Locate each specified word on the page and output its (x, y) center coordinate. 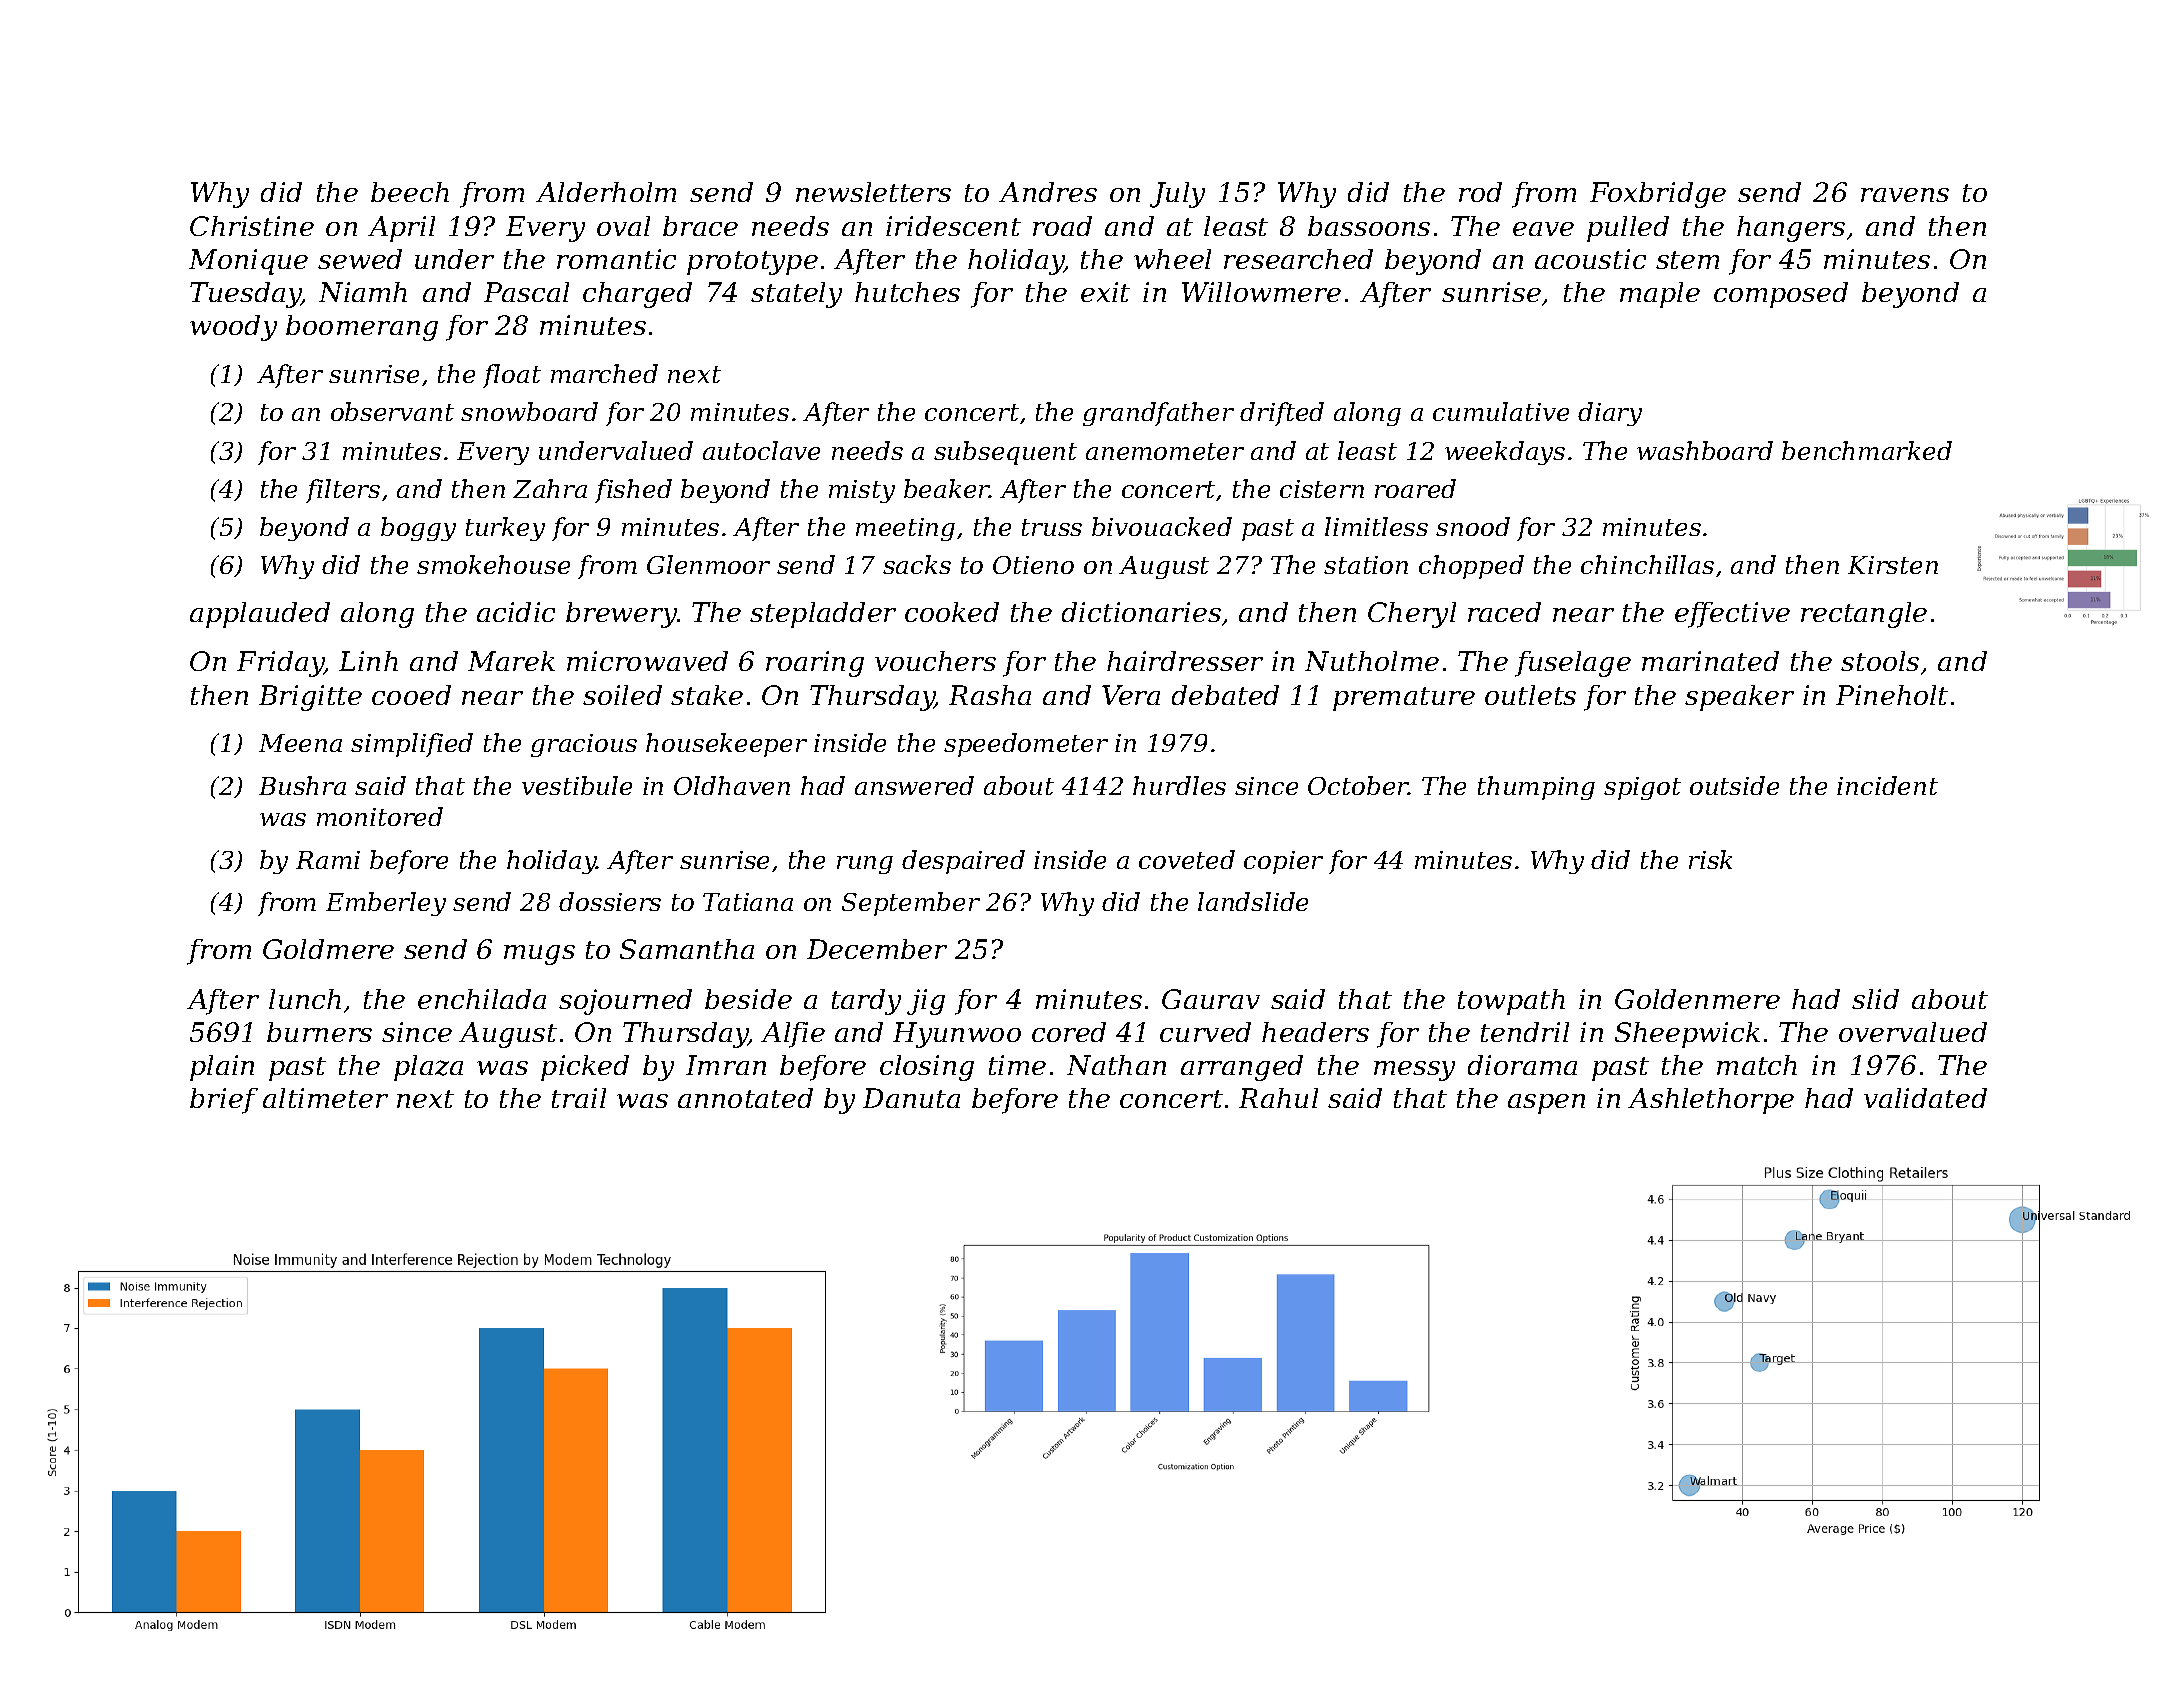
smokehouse (493, 564)
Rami (328, 860)
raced (1504, 612)
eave (1543, 229)
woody (233, 328)
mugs (539, 955)
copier (1283, 862)
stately (796, 295)
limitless (1376, 526)
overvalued (1913, 1032)
